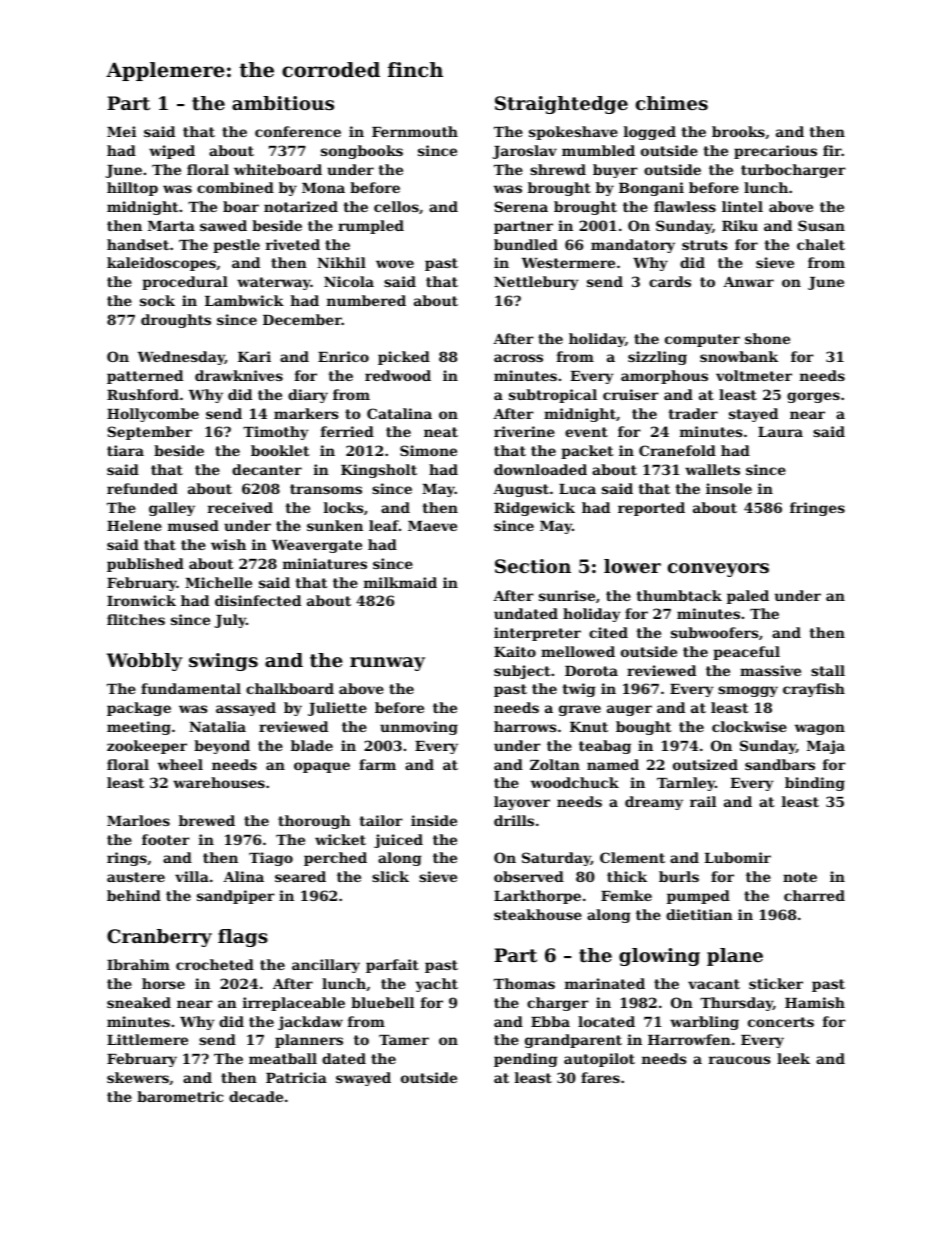  I want to click on swayed, so click(363, 1079).
